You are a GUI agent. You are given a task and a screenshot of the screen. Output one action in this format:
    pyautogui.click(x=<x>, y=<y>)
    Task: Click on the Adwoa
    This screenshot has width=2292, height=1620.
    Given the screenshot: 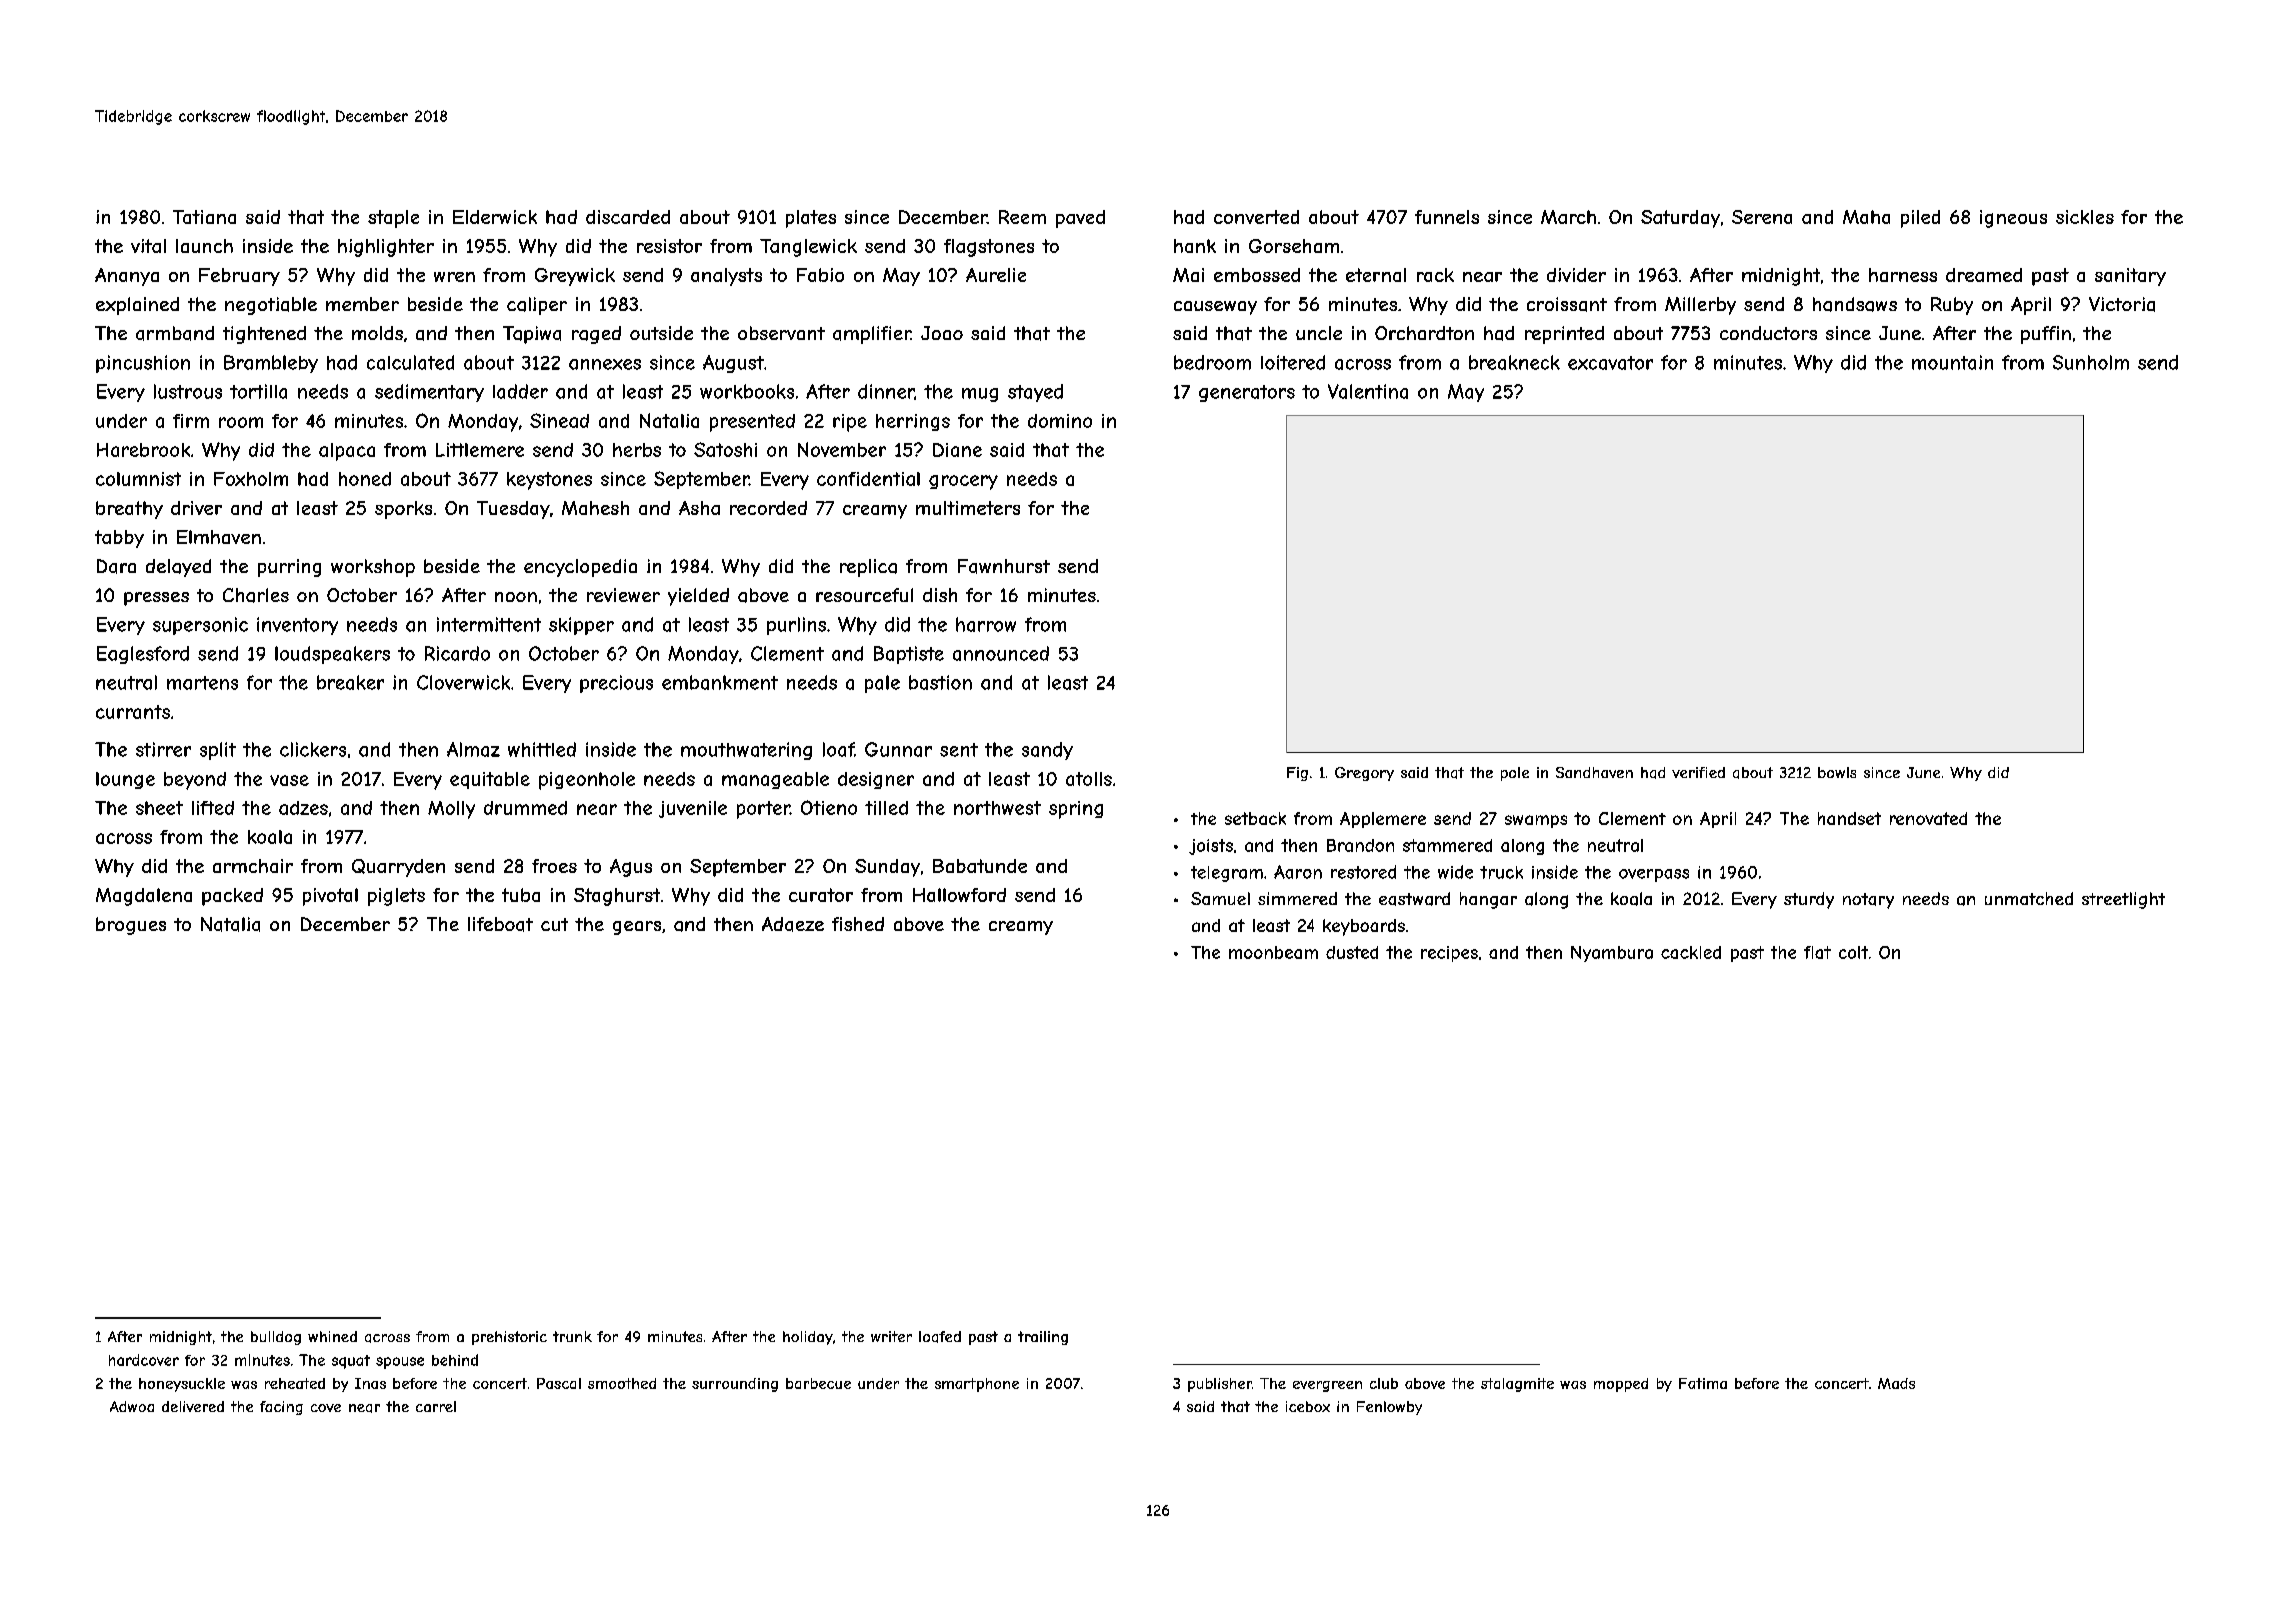 What is the action you would take?
    pyautogui.click(x=132, y=1406)
